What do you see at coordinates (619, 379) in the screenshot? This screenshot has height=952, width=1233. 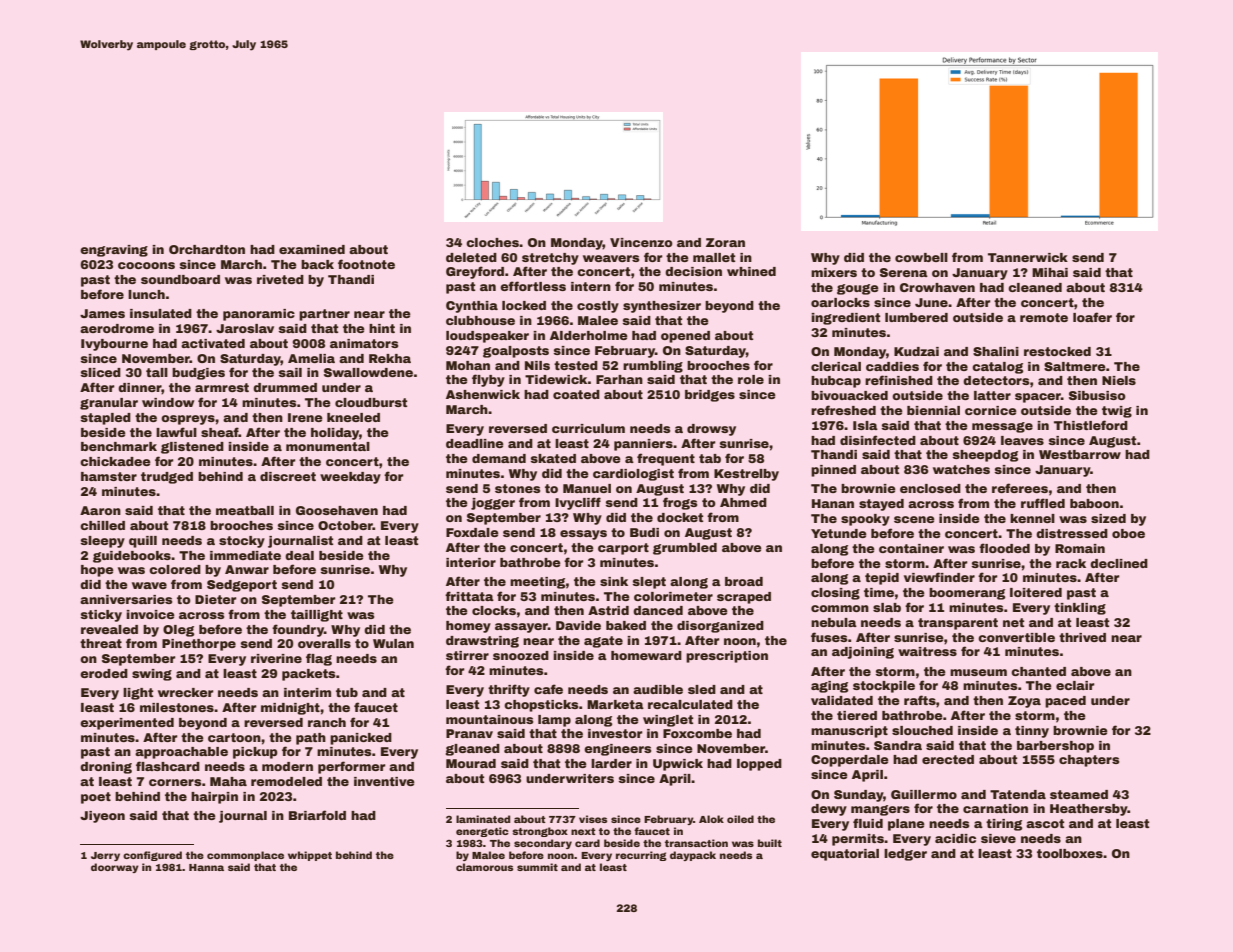 I see `Farhan` at bounding box center [619, 379].
